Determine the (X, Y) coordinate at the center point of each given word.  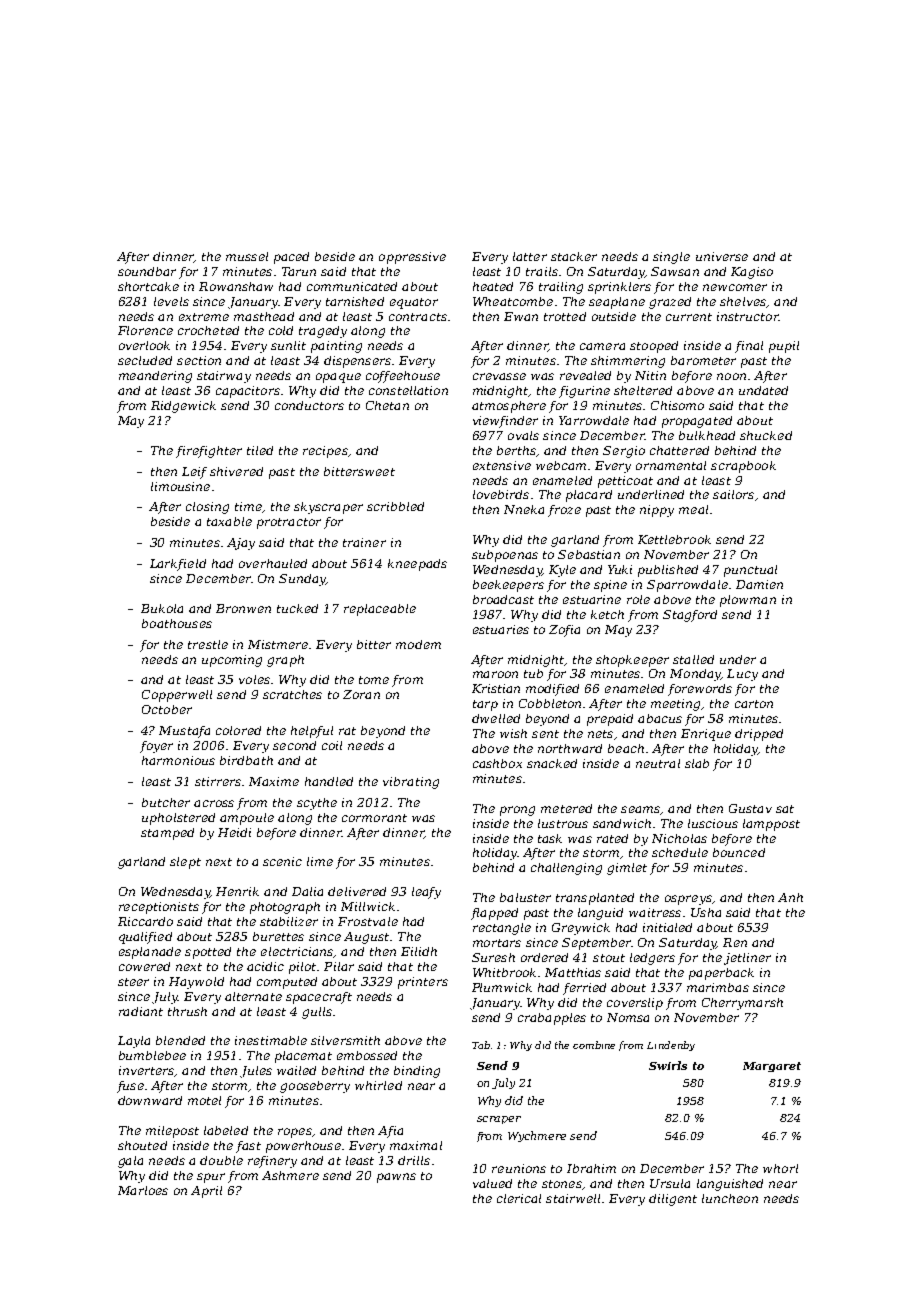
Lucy (742, 675)
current (689, 317)
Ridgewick (183, 407)
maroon (495, 674)
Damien (759, 584)
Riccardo (145, 921)
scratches (292, 694)
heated (493, 286)
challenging (566, 869)
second (294, 745)
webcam (561, 465)
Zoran (361, 694)
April (206, 1192)
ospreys (688, 900)
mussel (247, 256)
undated (763, 390)
